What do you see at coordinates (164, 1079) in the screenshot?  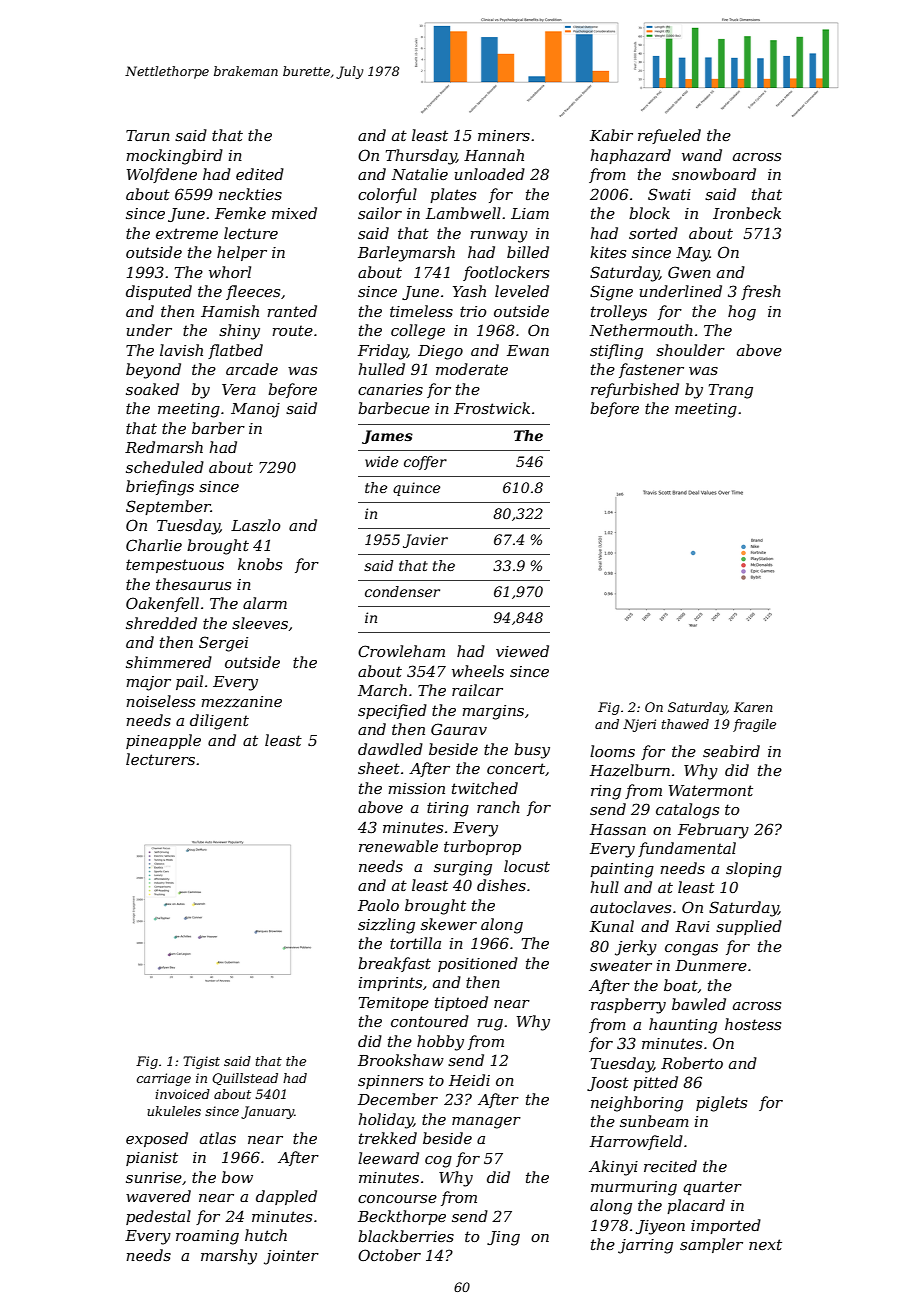 I see `carriage` at bounding box center [164, 1079].
